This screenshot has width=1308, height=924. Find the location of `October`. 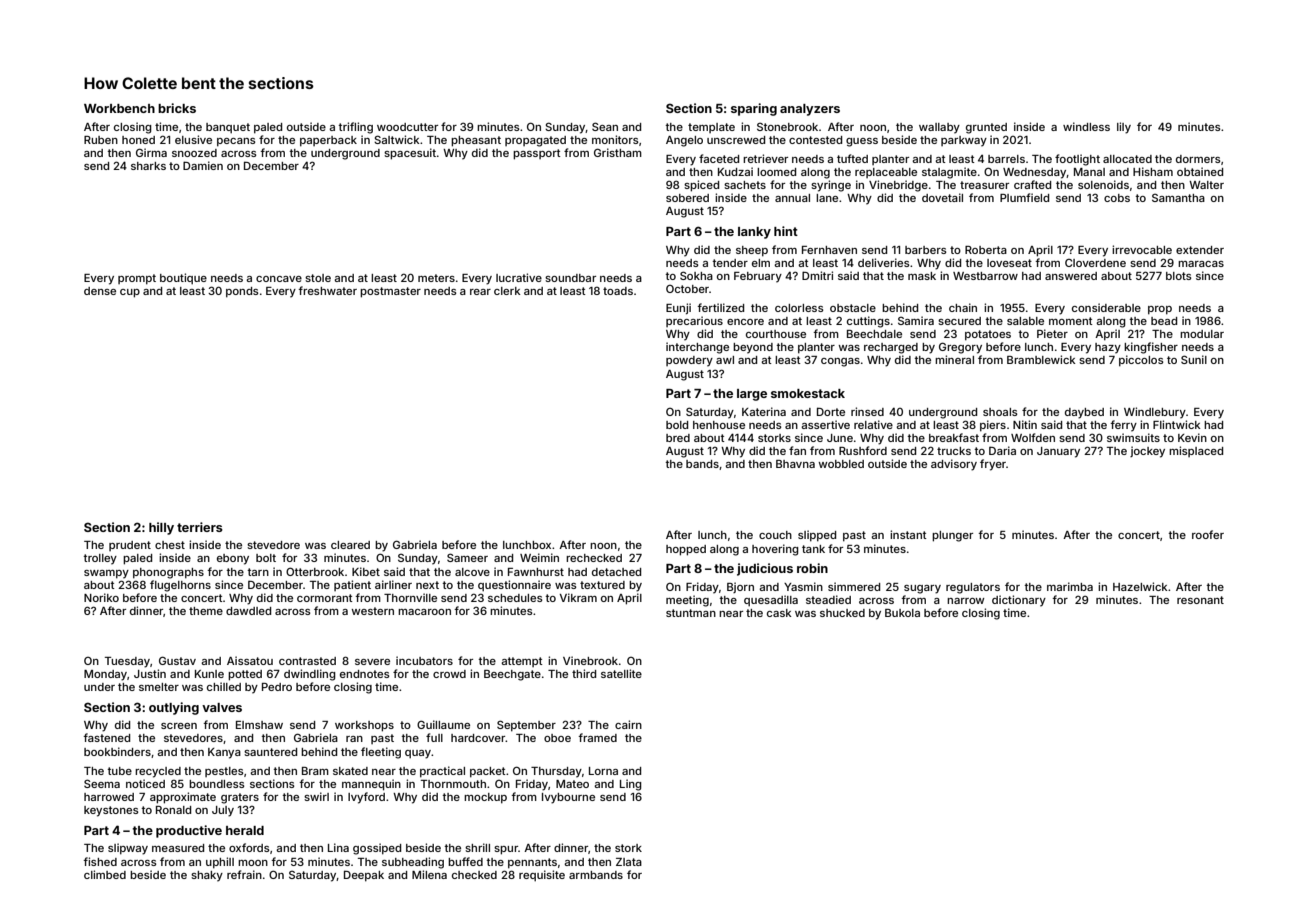

October is located at coordinates (687, 289).
